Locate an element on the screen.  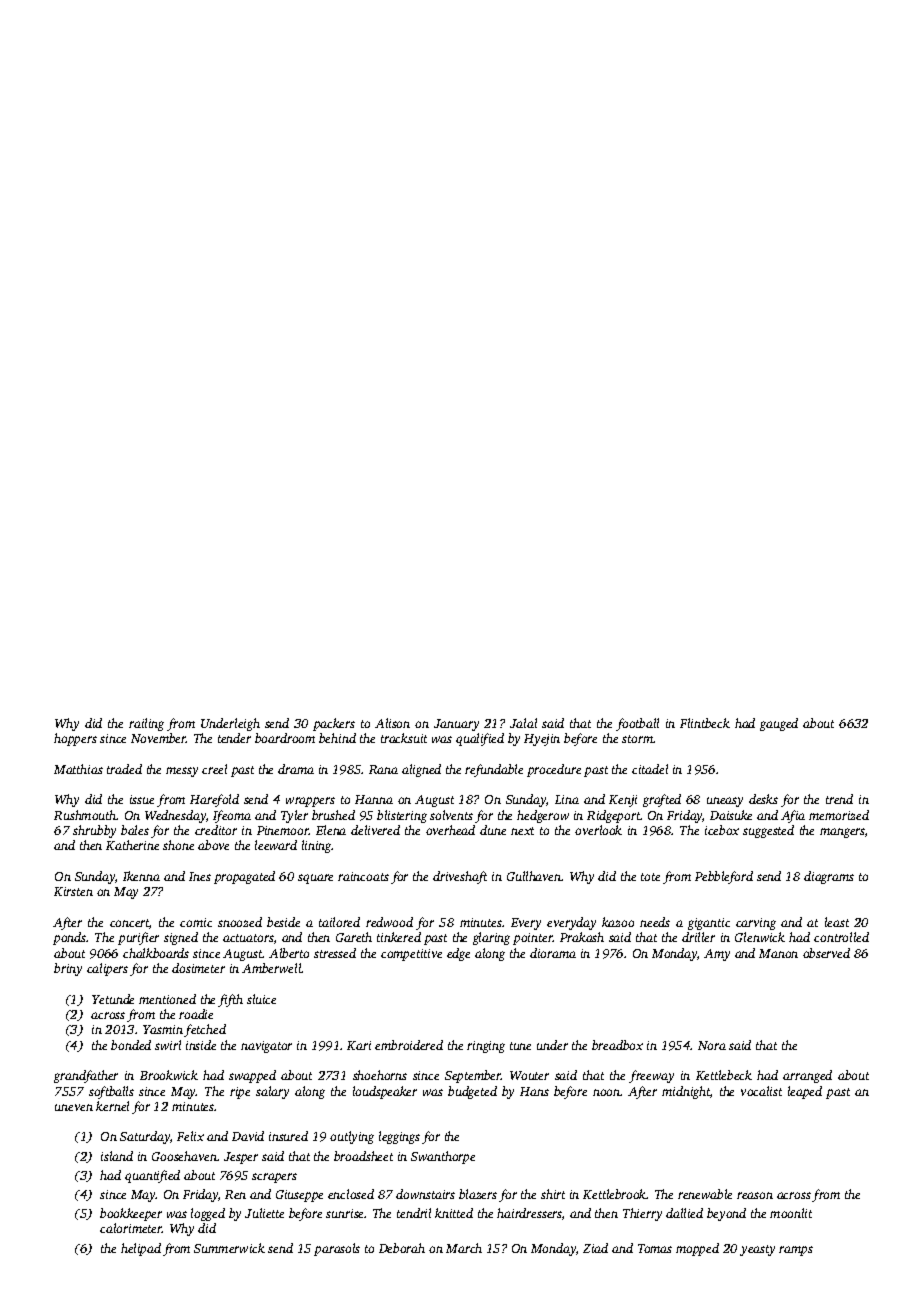
helipad is located at coordinates (141, 1249).
